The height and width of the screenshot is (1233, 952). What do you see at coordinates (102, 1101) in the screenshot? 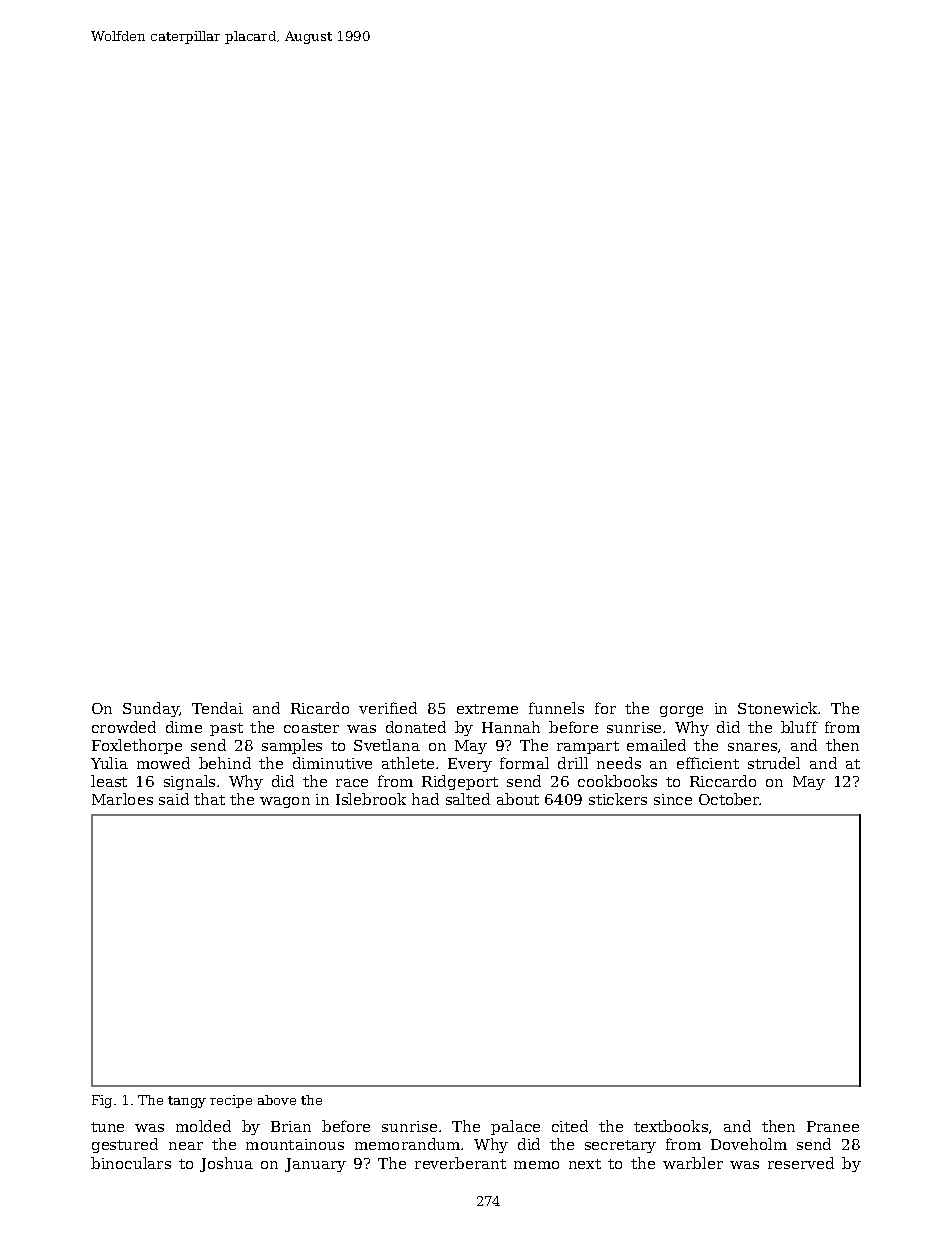
I see `Fig` at bounding box center [102, 1101].
